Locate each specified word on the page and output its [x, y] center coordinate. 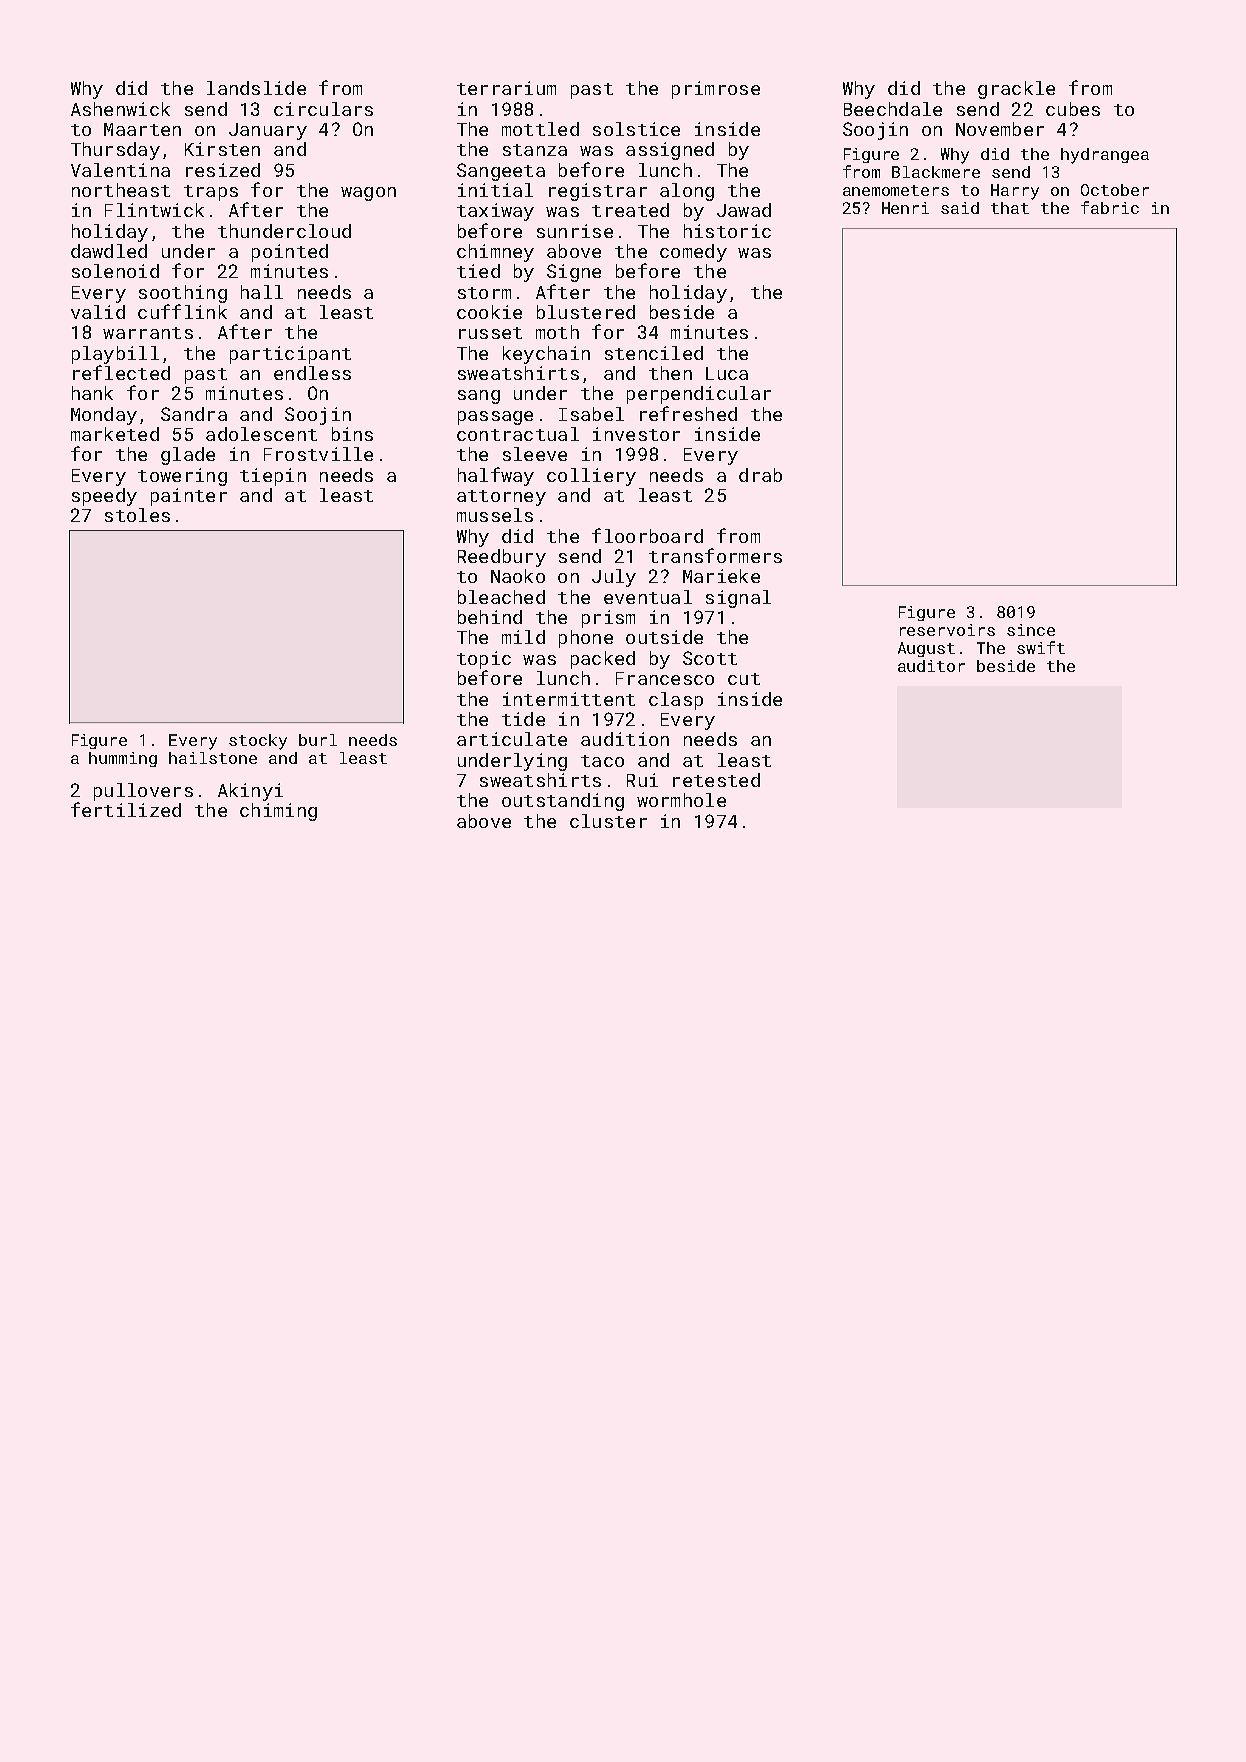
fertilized [126, 809]
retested [716, 780]
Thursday [115, 151]
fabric [1110, 207]
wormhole [681, 800]
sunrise [575, 231]
